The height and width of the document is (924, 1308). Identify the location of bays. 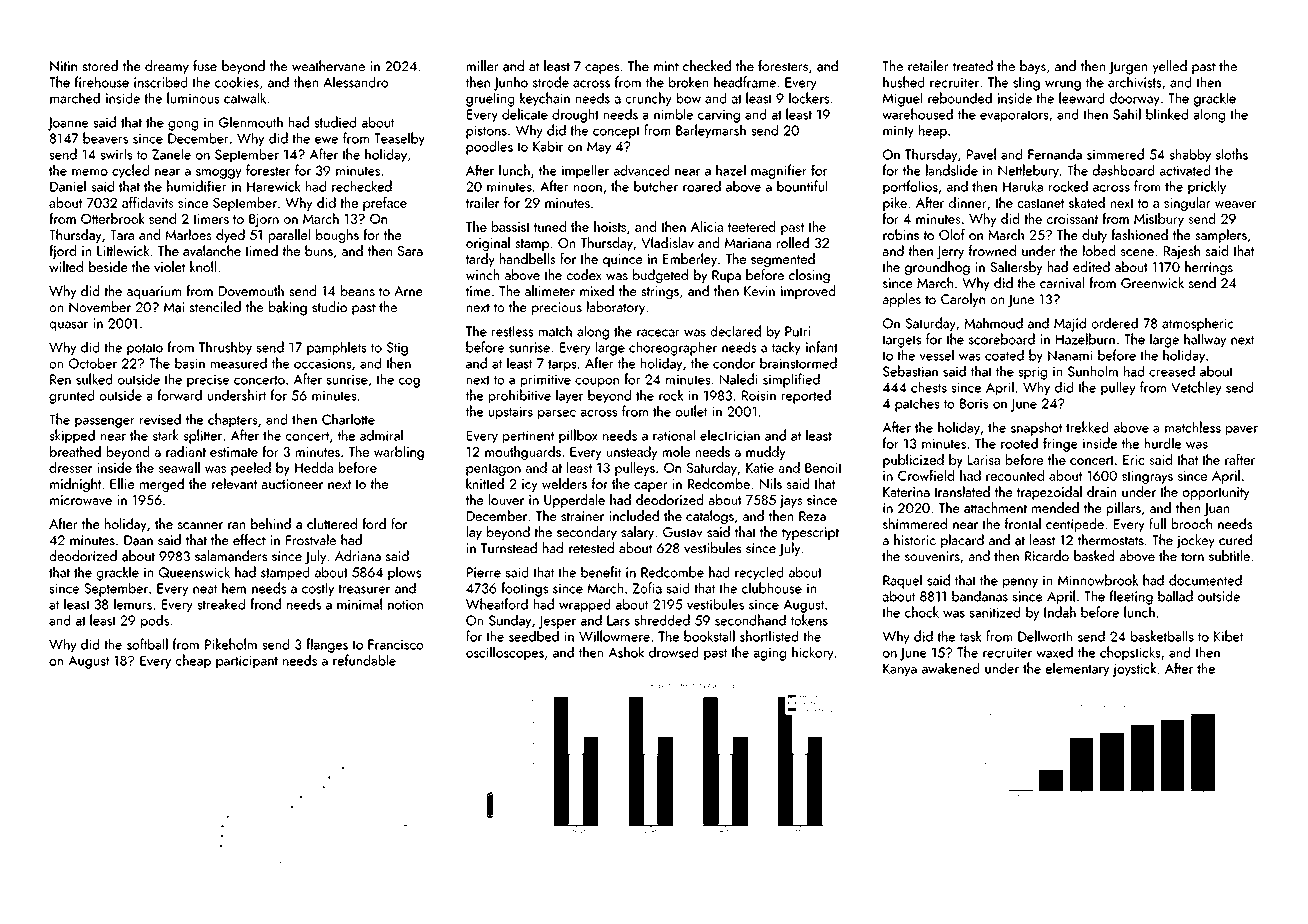
(1033, 67).
